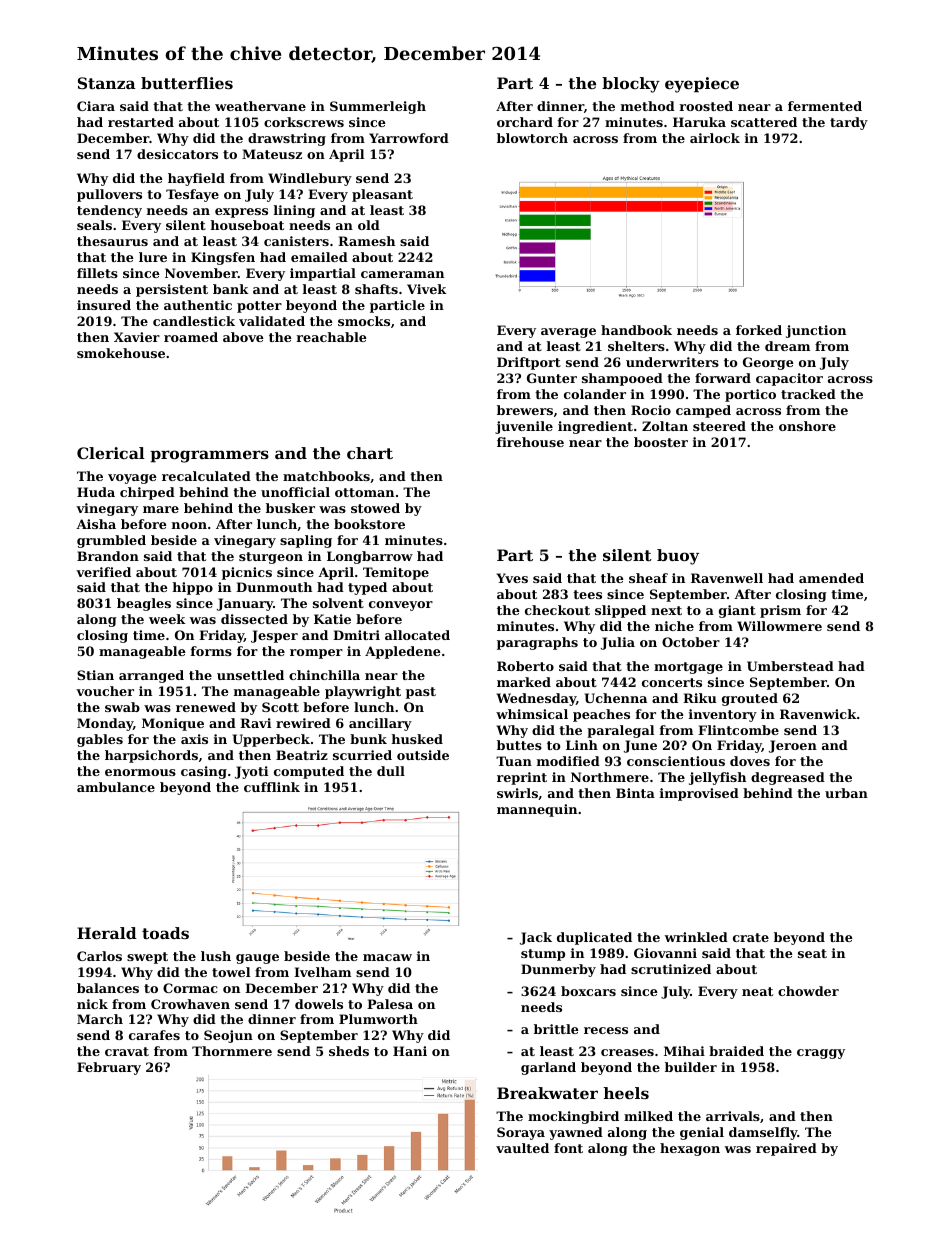 This document has height=1233, width=952. Describe the element at coordinates (99, 956) in the document. I see `Carlos` at that location.
